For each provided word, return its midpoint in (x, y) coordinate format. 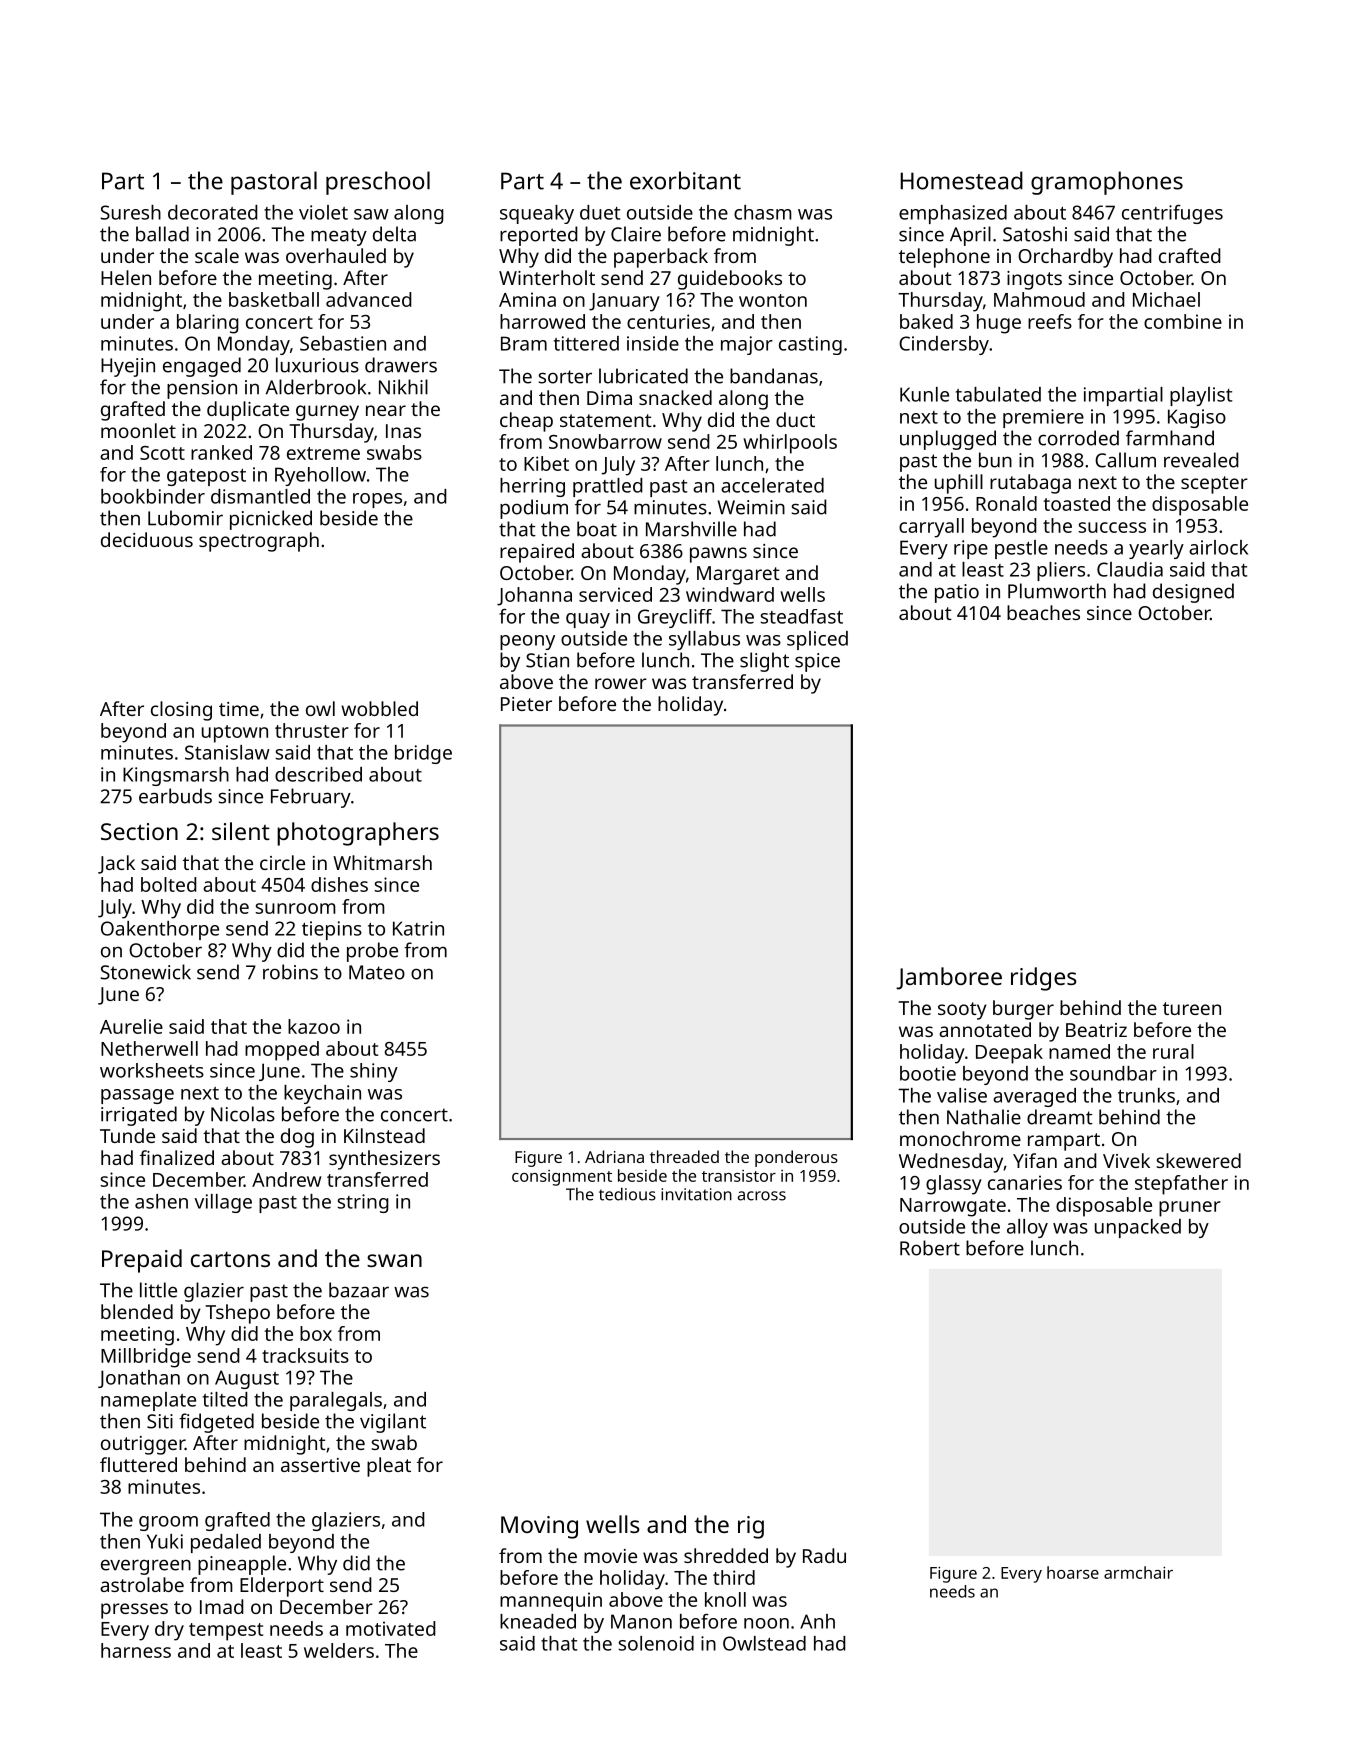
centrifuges (1172, 214)
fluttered (138, 1464)
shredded (726, 1555)
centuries (668, 321)
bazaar (359, 1290)
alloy (1027, 1228)
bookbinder (153, 496)
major (747, 345)
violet (323, 212)
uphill (959, 484)
